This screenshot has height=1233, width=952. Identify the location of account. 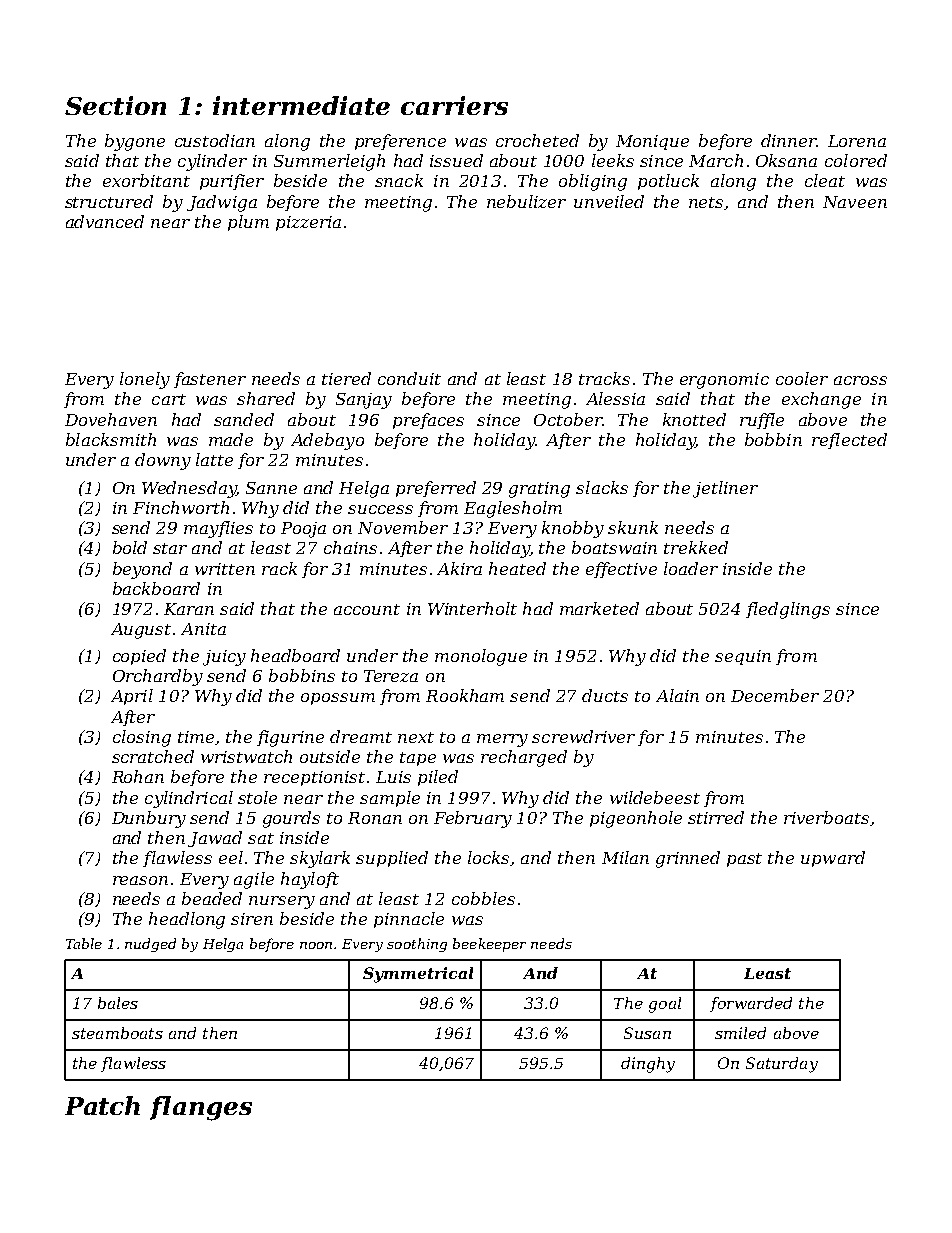
(367, 609).
